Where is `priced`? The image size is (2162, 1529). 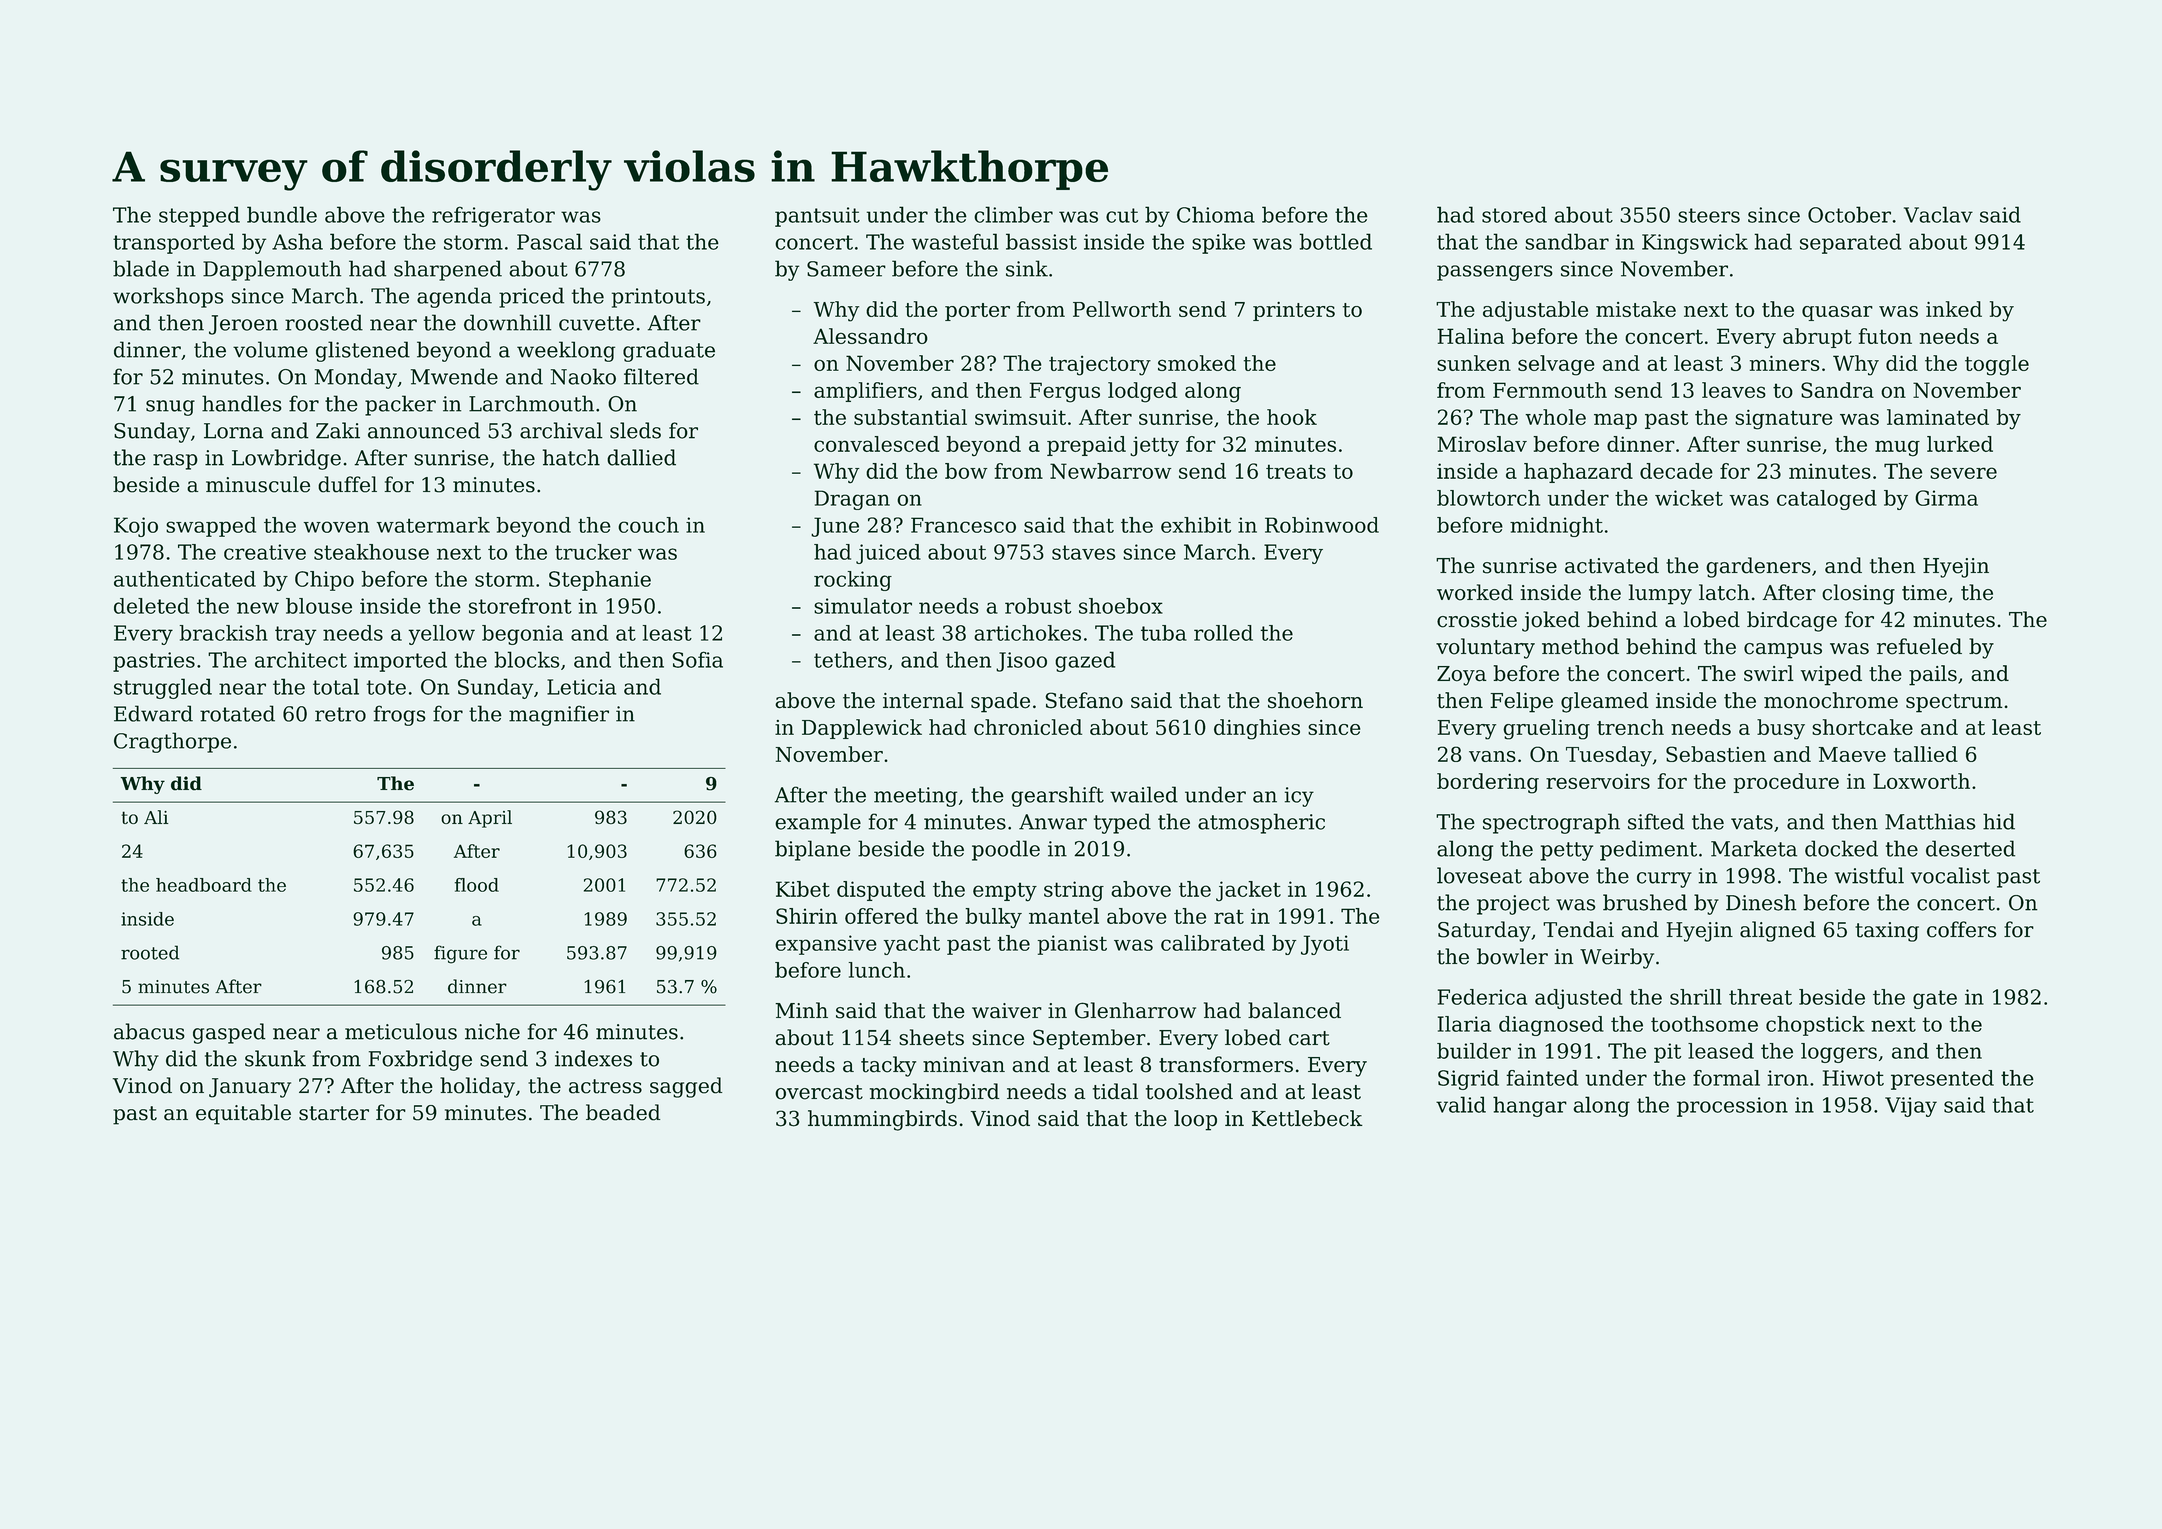
priced is located at coordinates (531, 297).
